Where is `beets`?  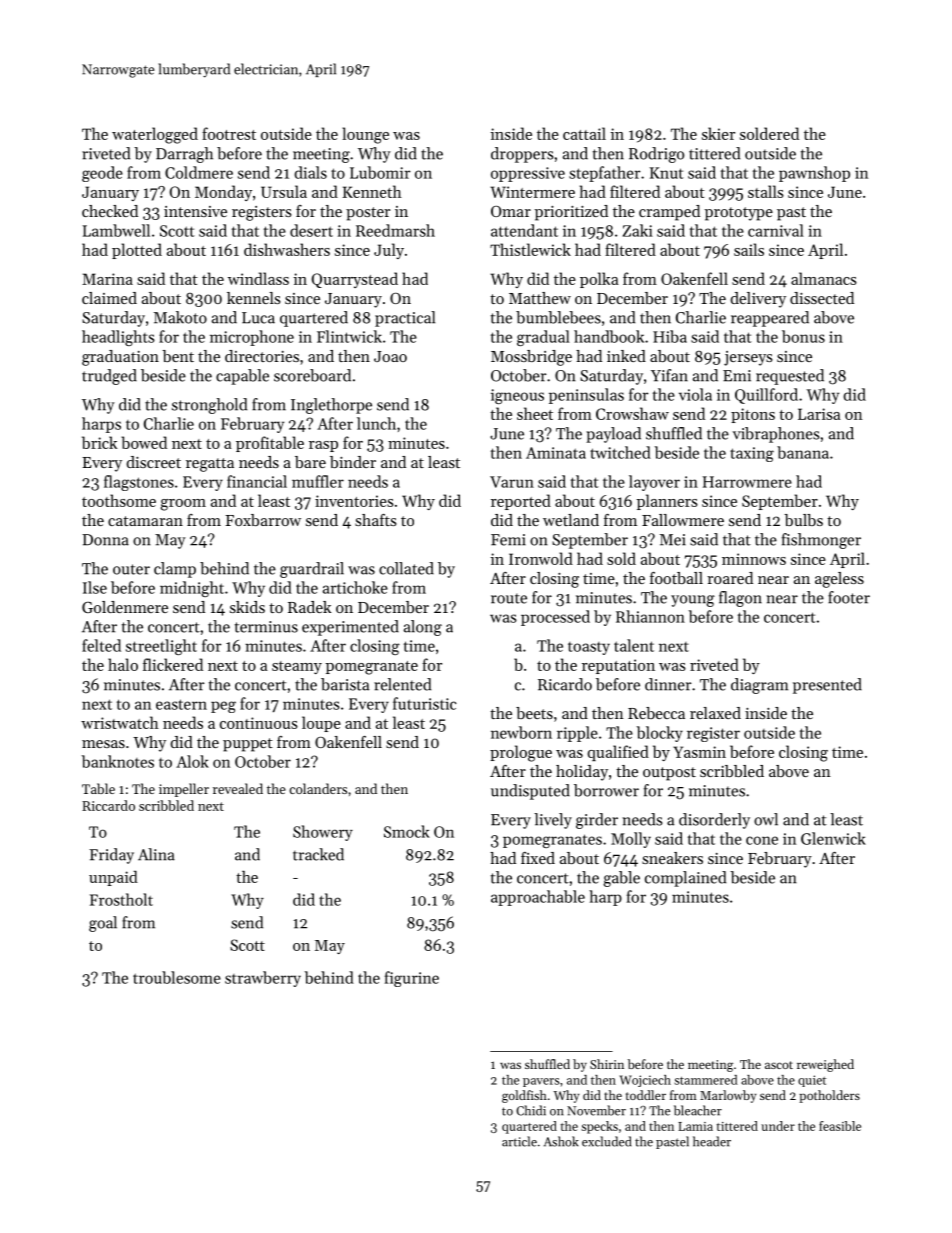 beets is located at coordinates (534, 713).
